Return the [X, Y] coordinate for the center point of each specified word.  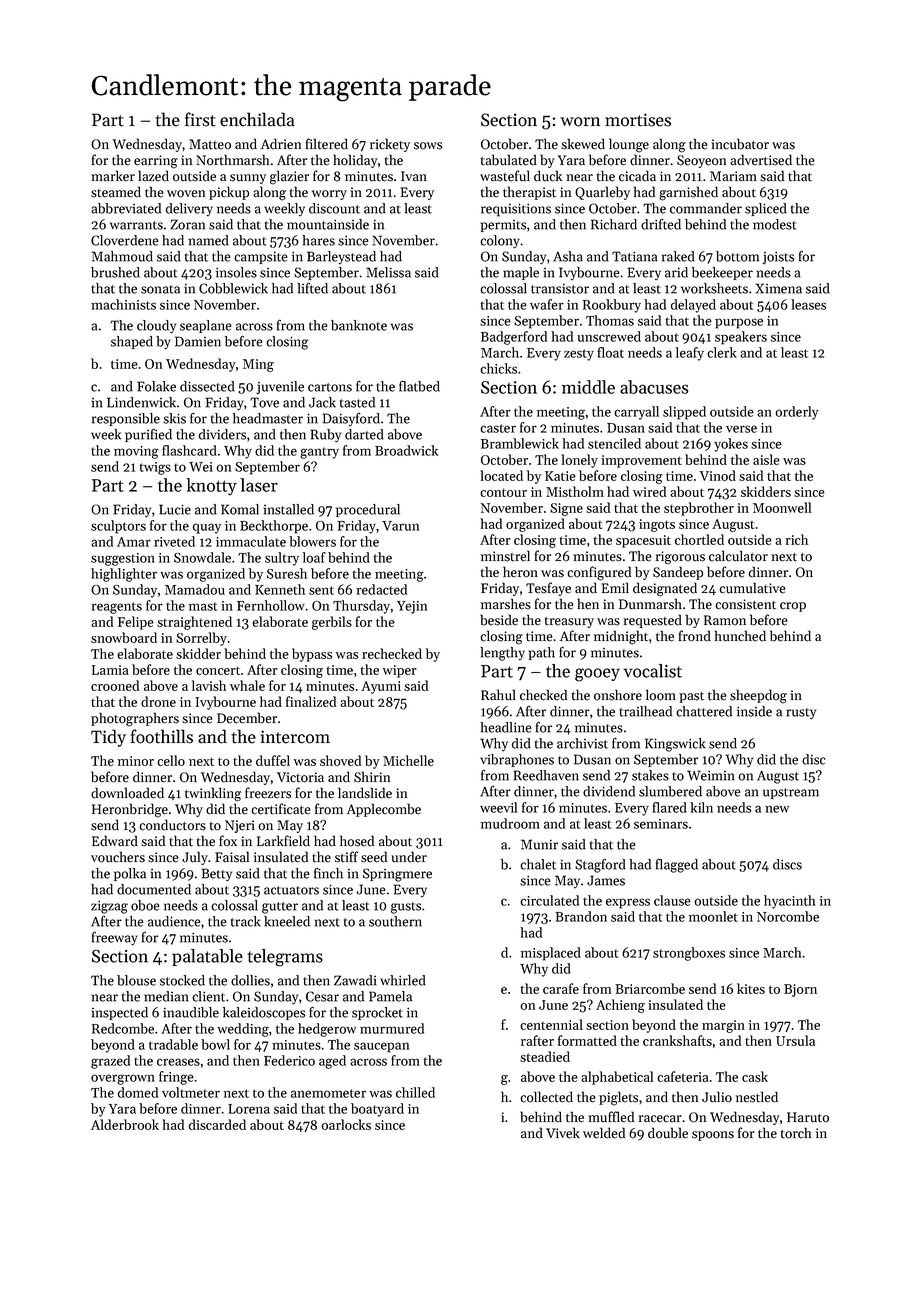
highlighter [124, 575]
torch [796, 1133]
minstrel [505, 556]
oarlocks [346, 1124]
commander [706, 208]
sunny [248, 179]
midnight [621, 637]
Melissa [388, 272]
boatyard [377, 1110]
